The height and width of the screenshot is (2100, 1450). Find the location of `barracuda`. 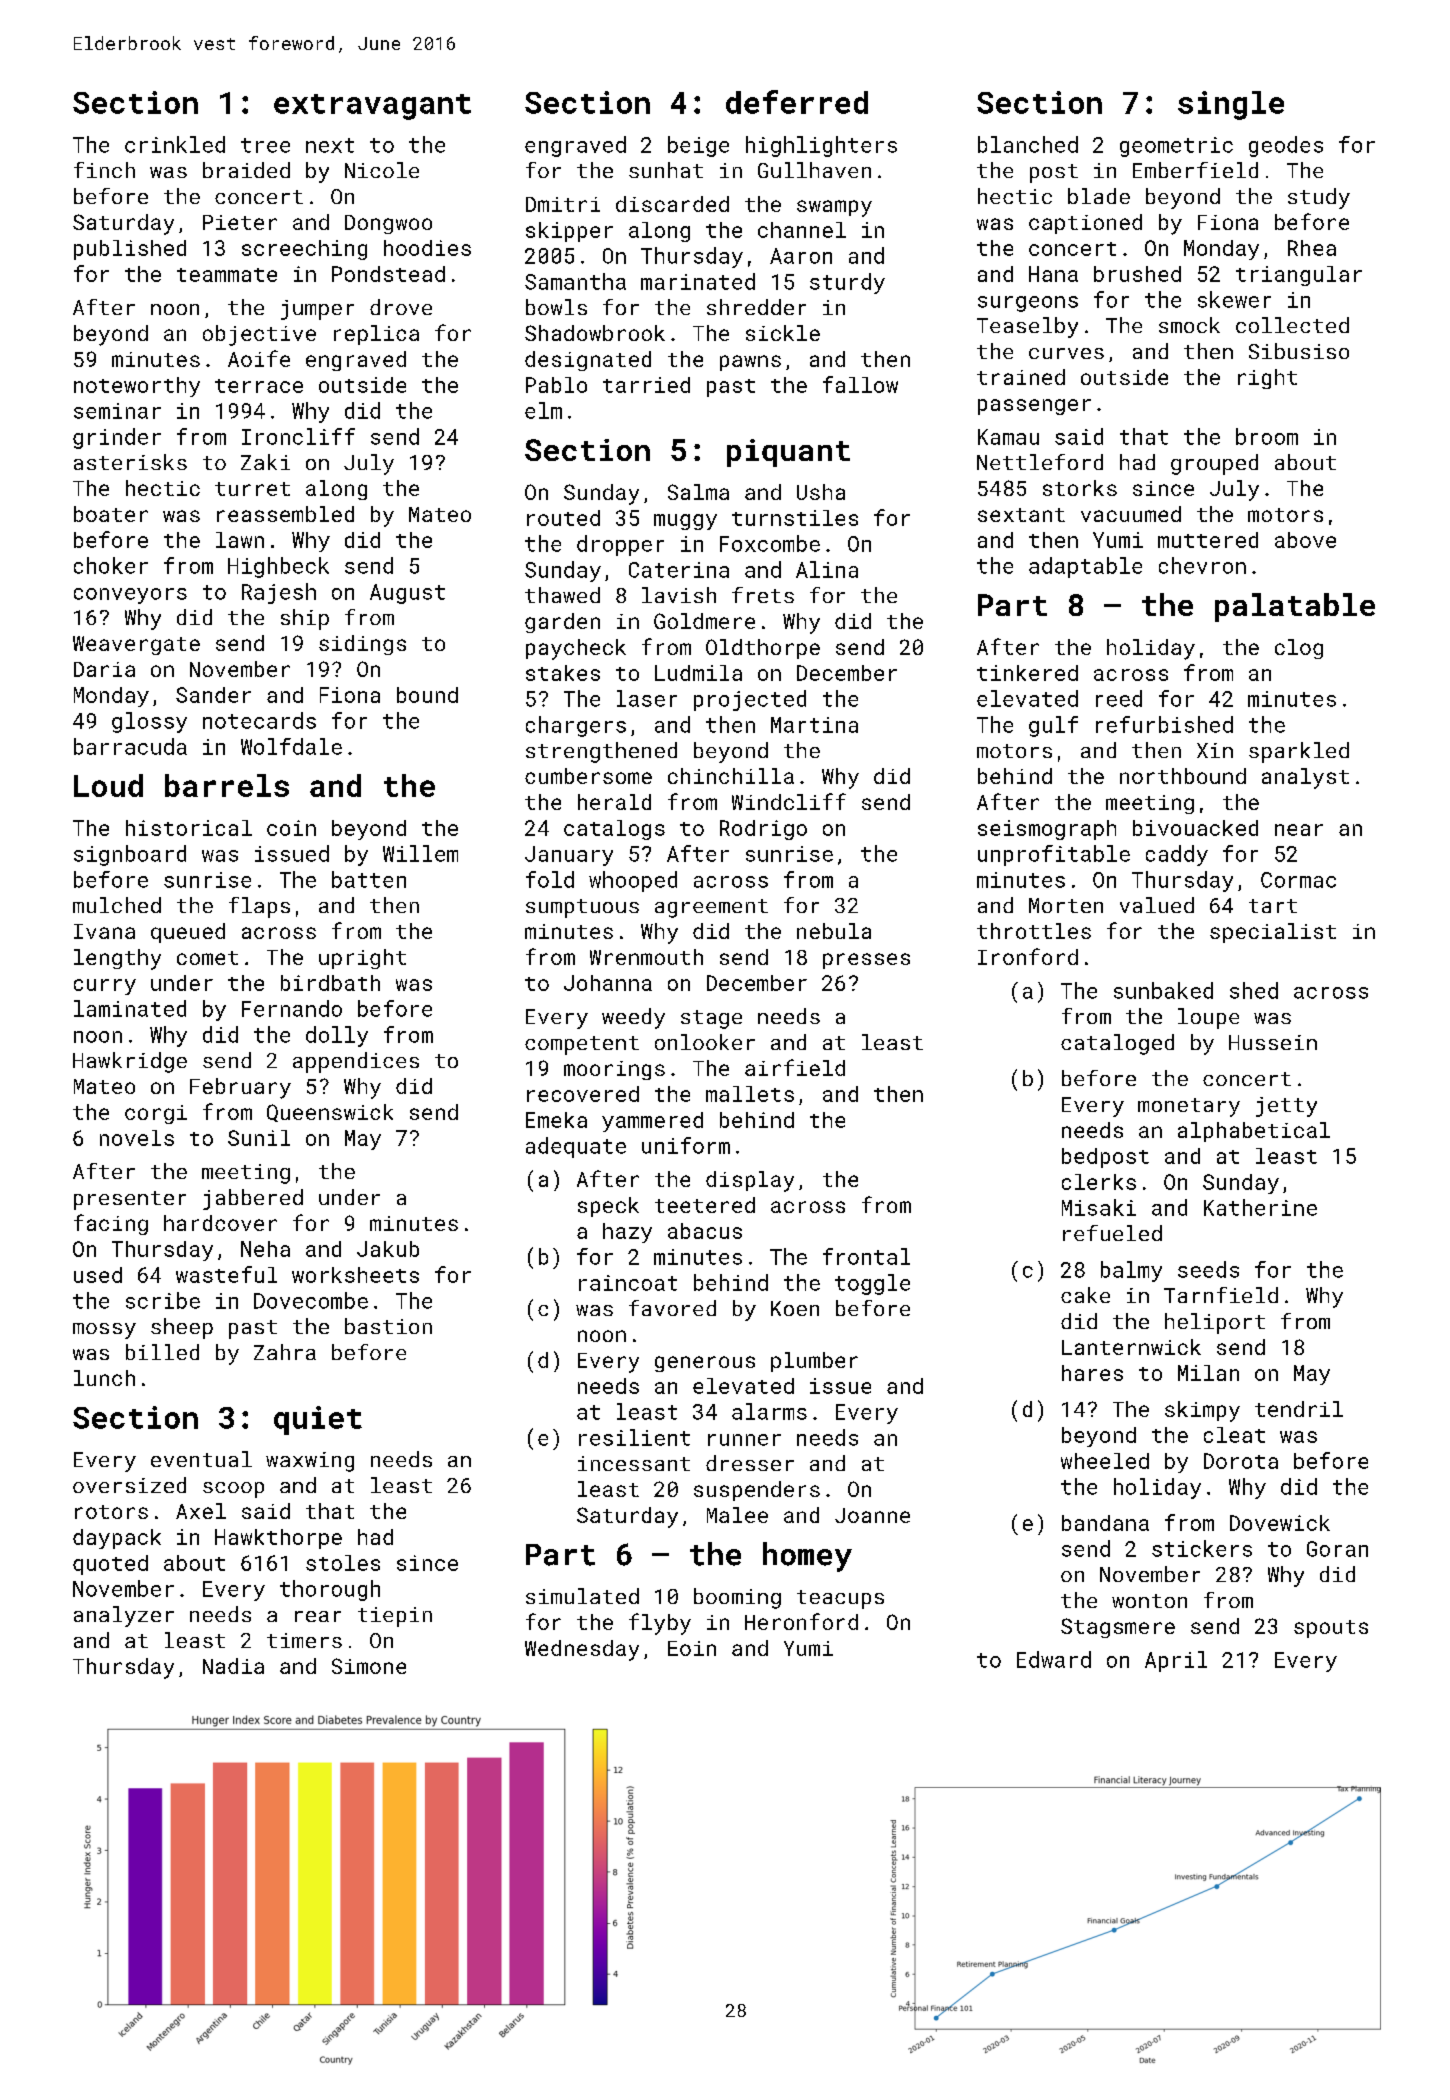

barracuda is located at coordinates (130, 746).
